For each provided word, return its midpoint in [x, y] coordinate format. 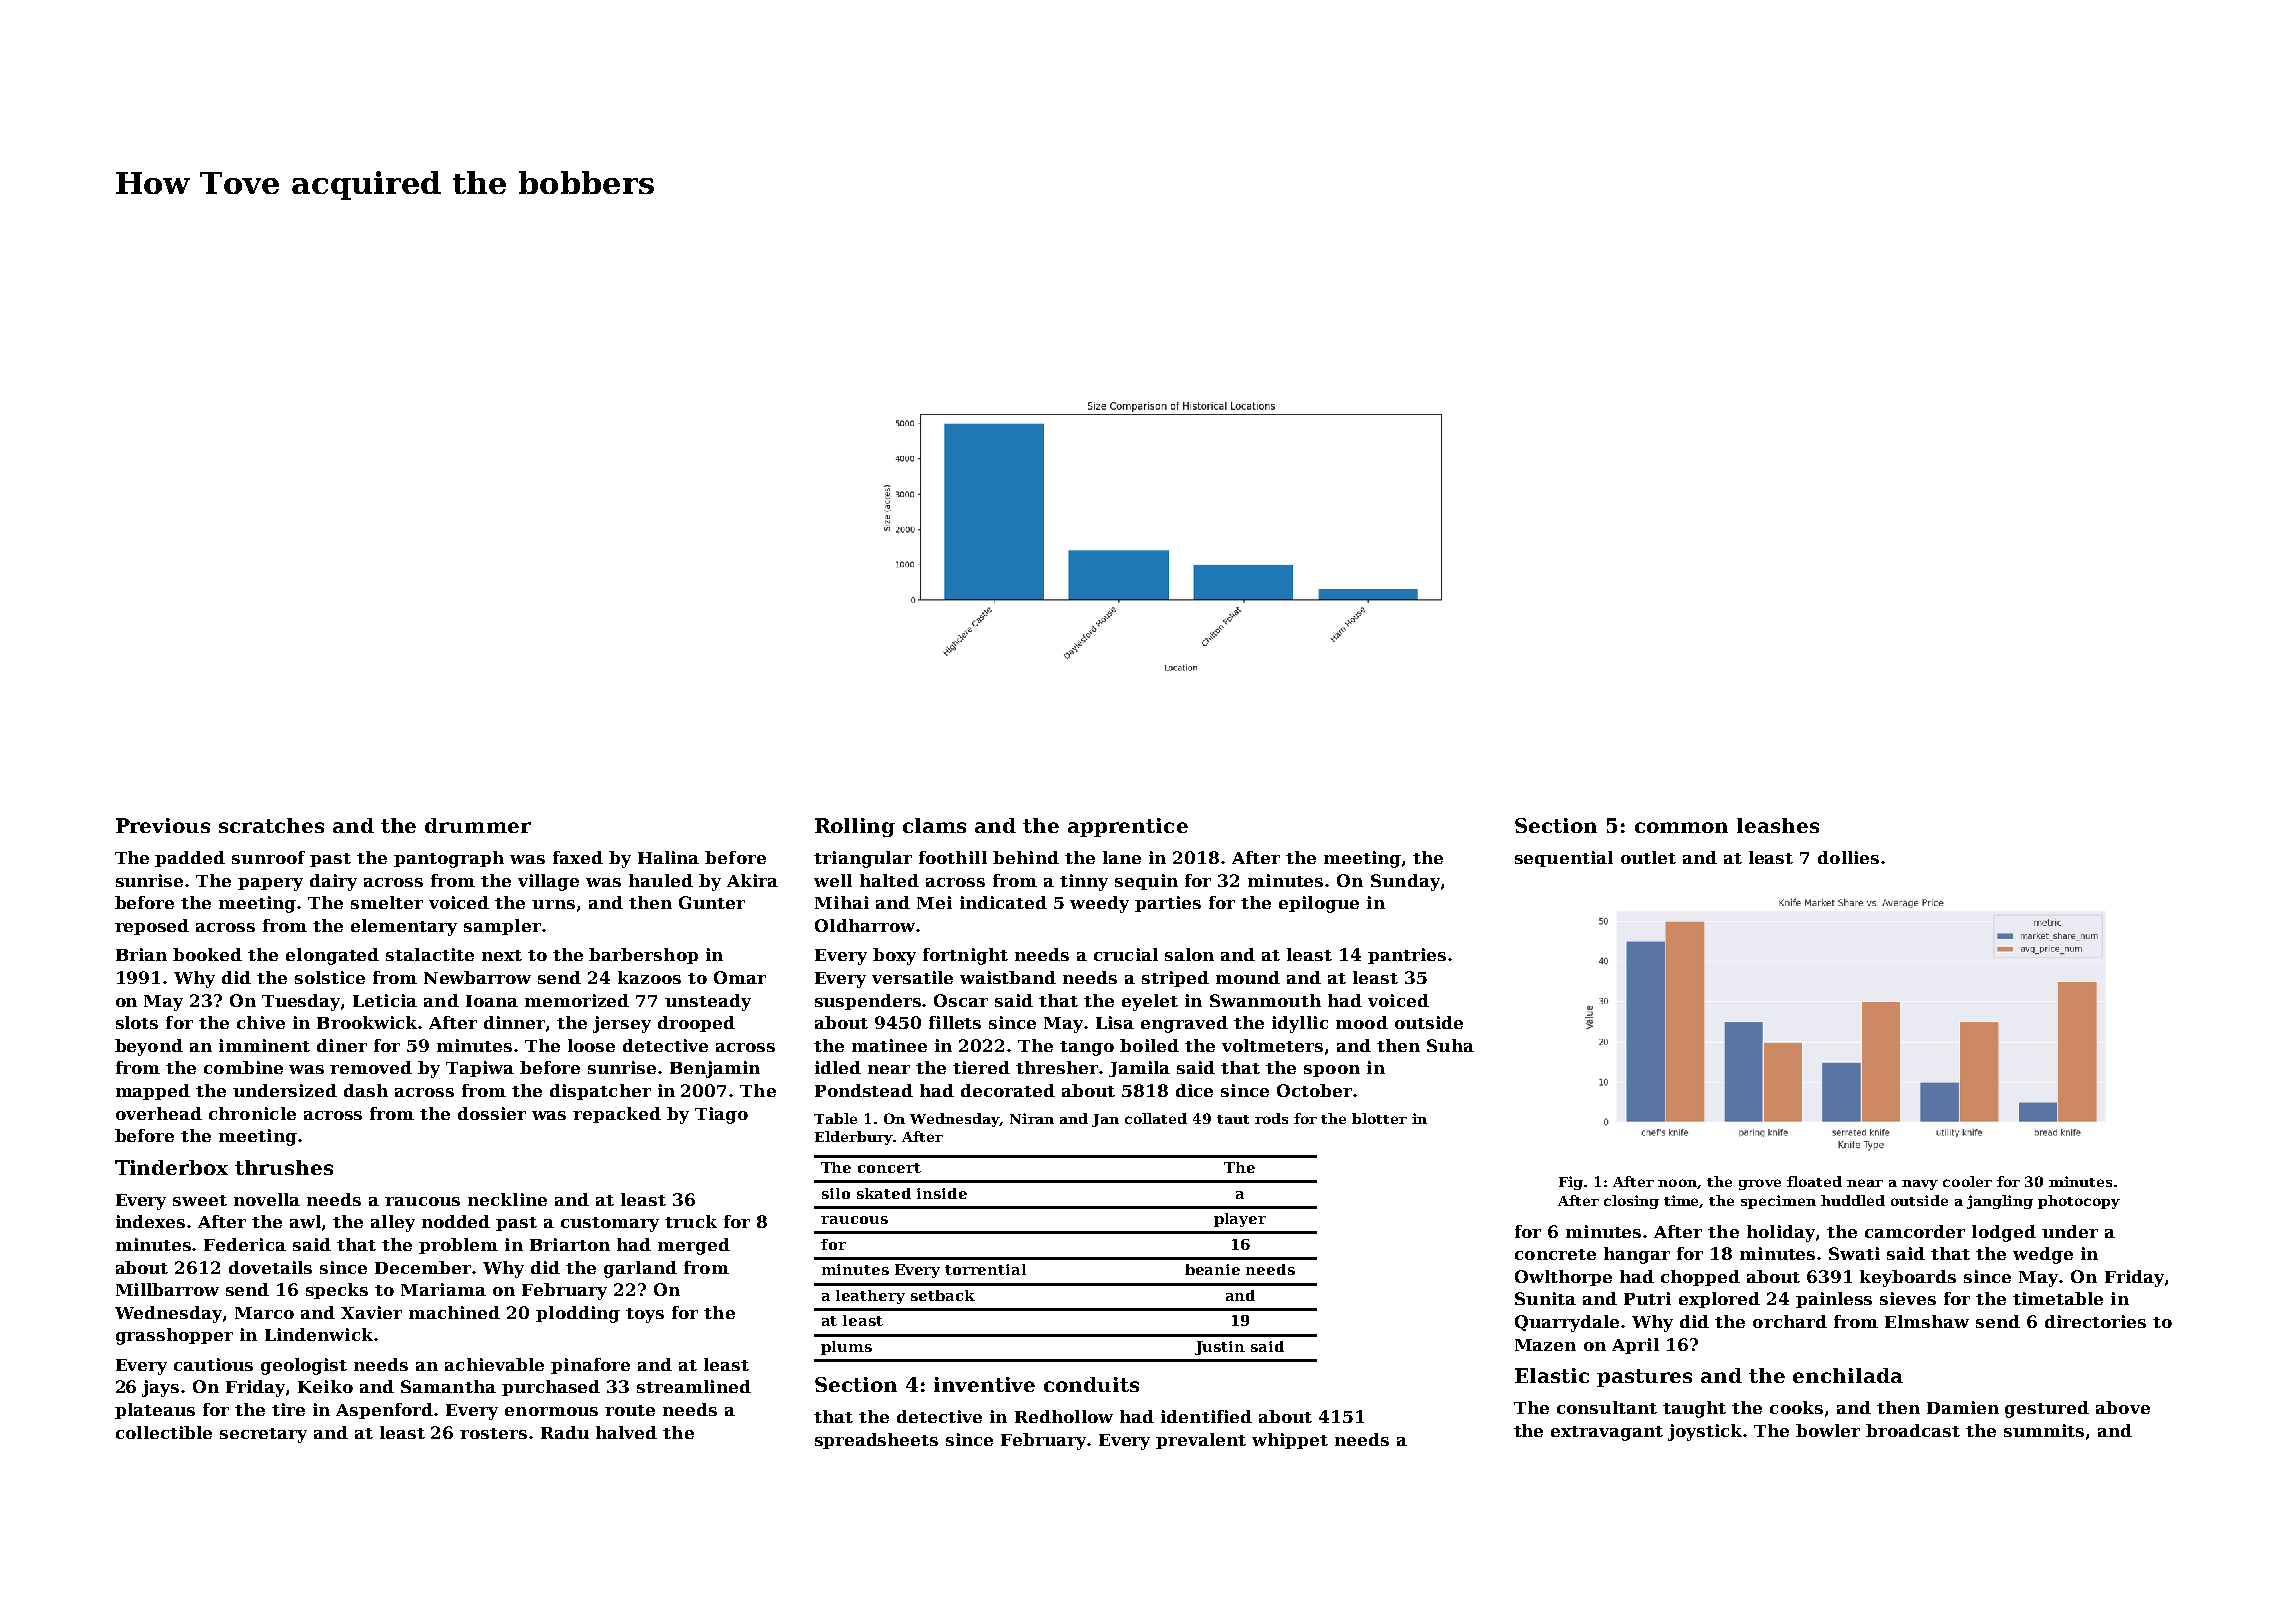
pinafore [590, 1366]
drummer [478, 825]
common [1681, 827]
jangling [2000, 1202]
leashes [1778, 825]
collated [1156, 1118]
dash [366, 1090]
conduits [1091, 1384]
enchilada [1848, 1375]
